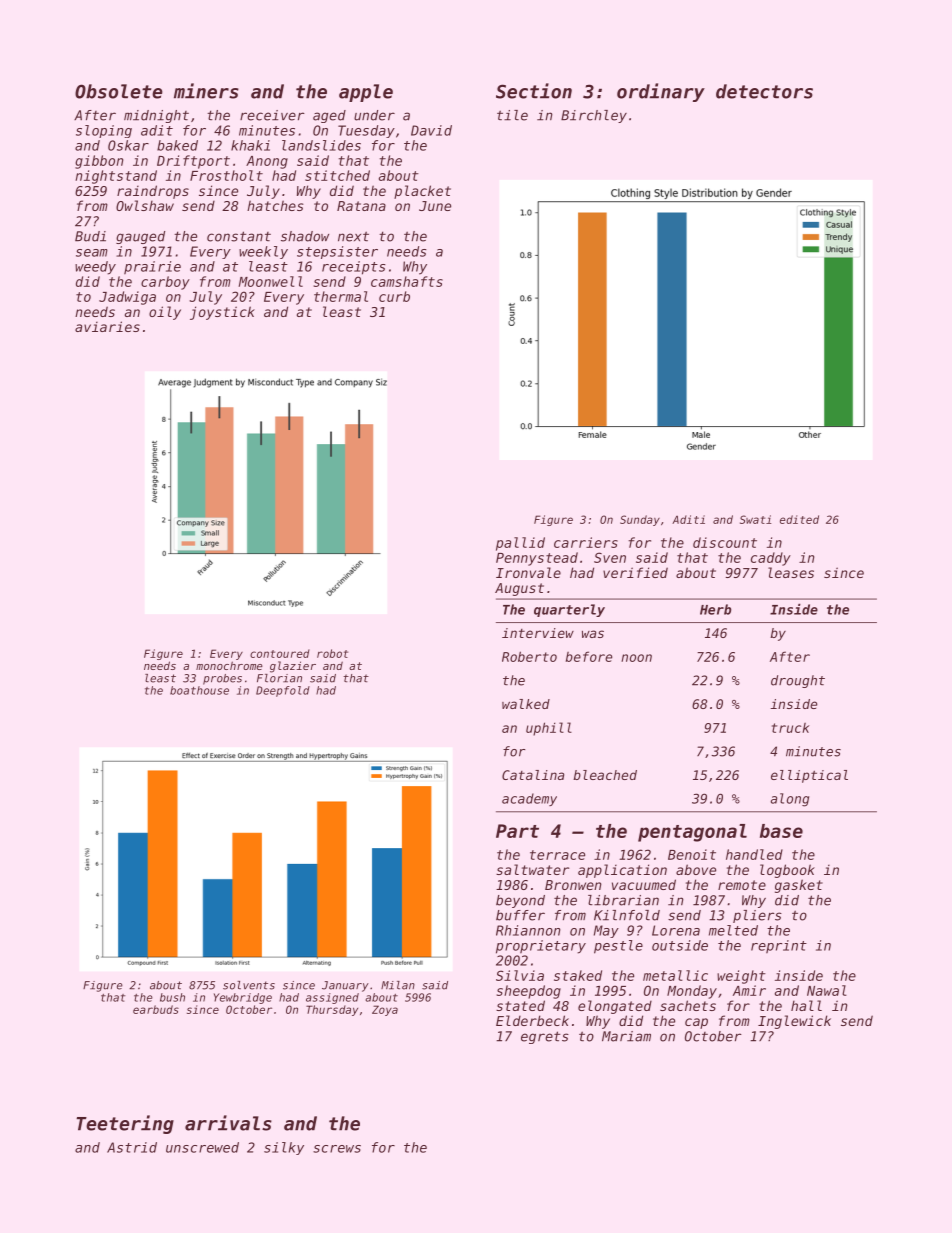  Describe the element at coordinates (626, 1036) in the screenshot. I see `Mariam` at that location.
